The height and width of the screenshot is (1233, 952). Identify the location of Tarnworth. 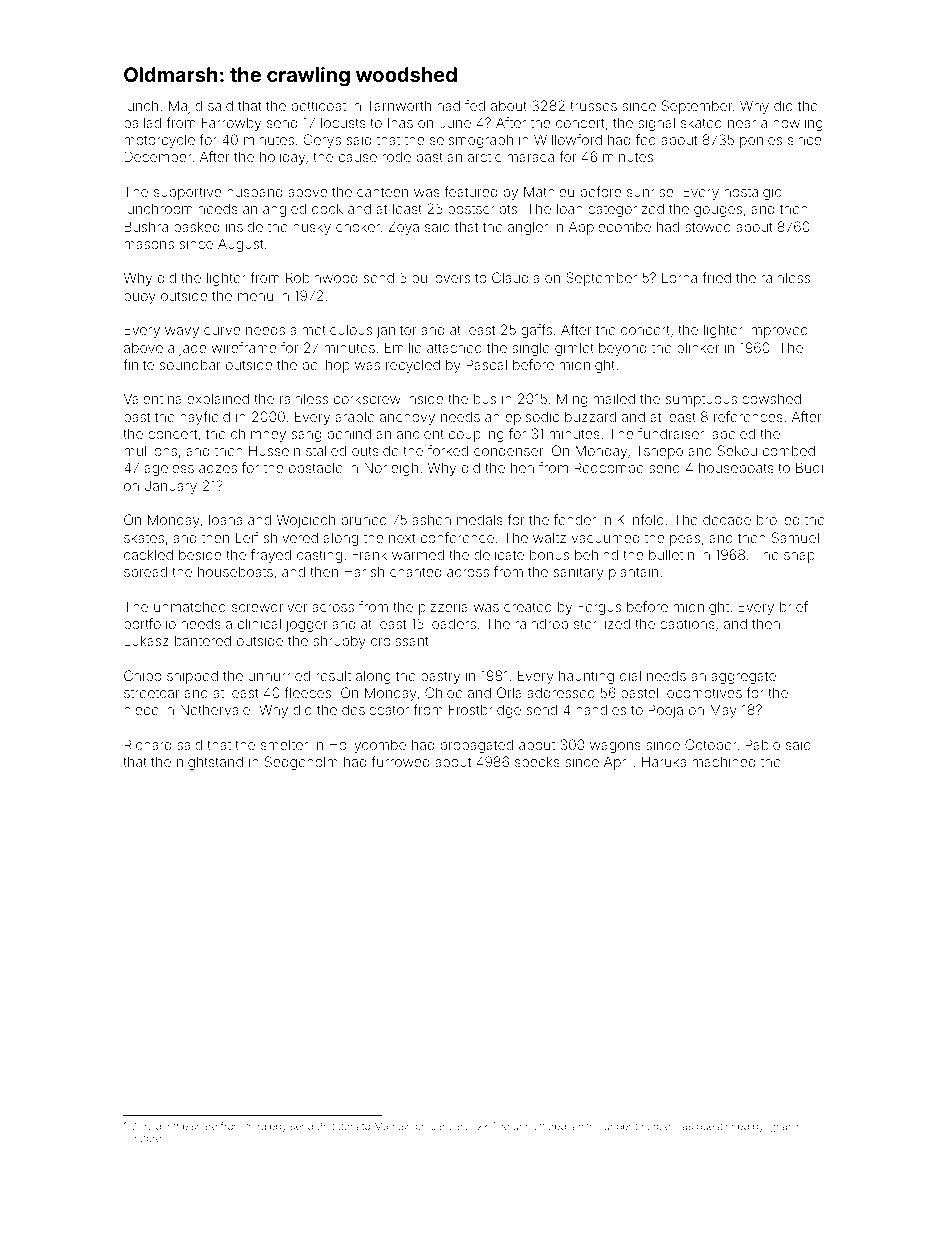
(399, 105).
